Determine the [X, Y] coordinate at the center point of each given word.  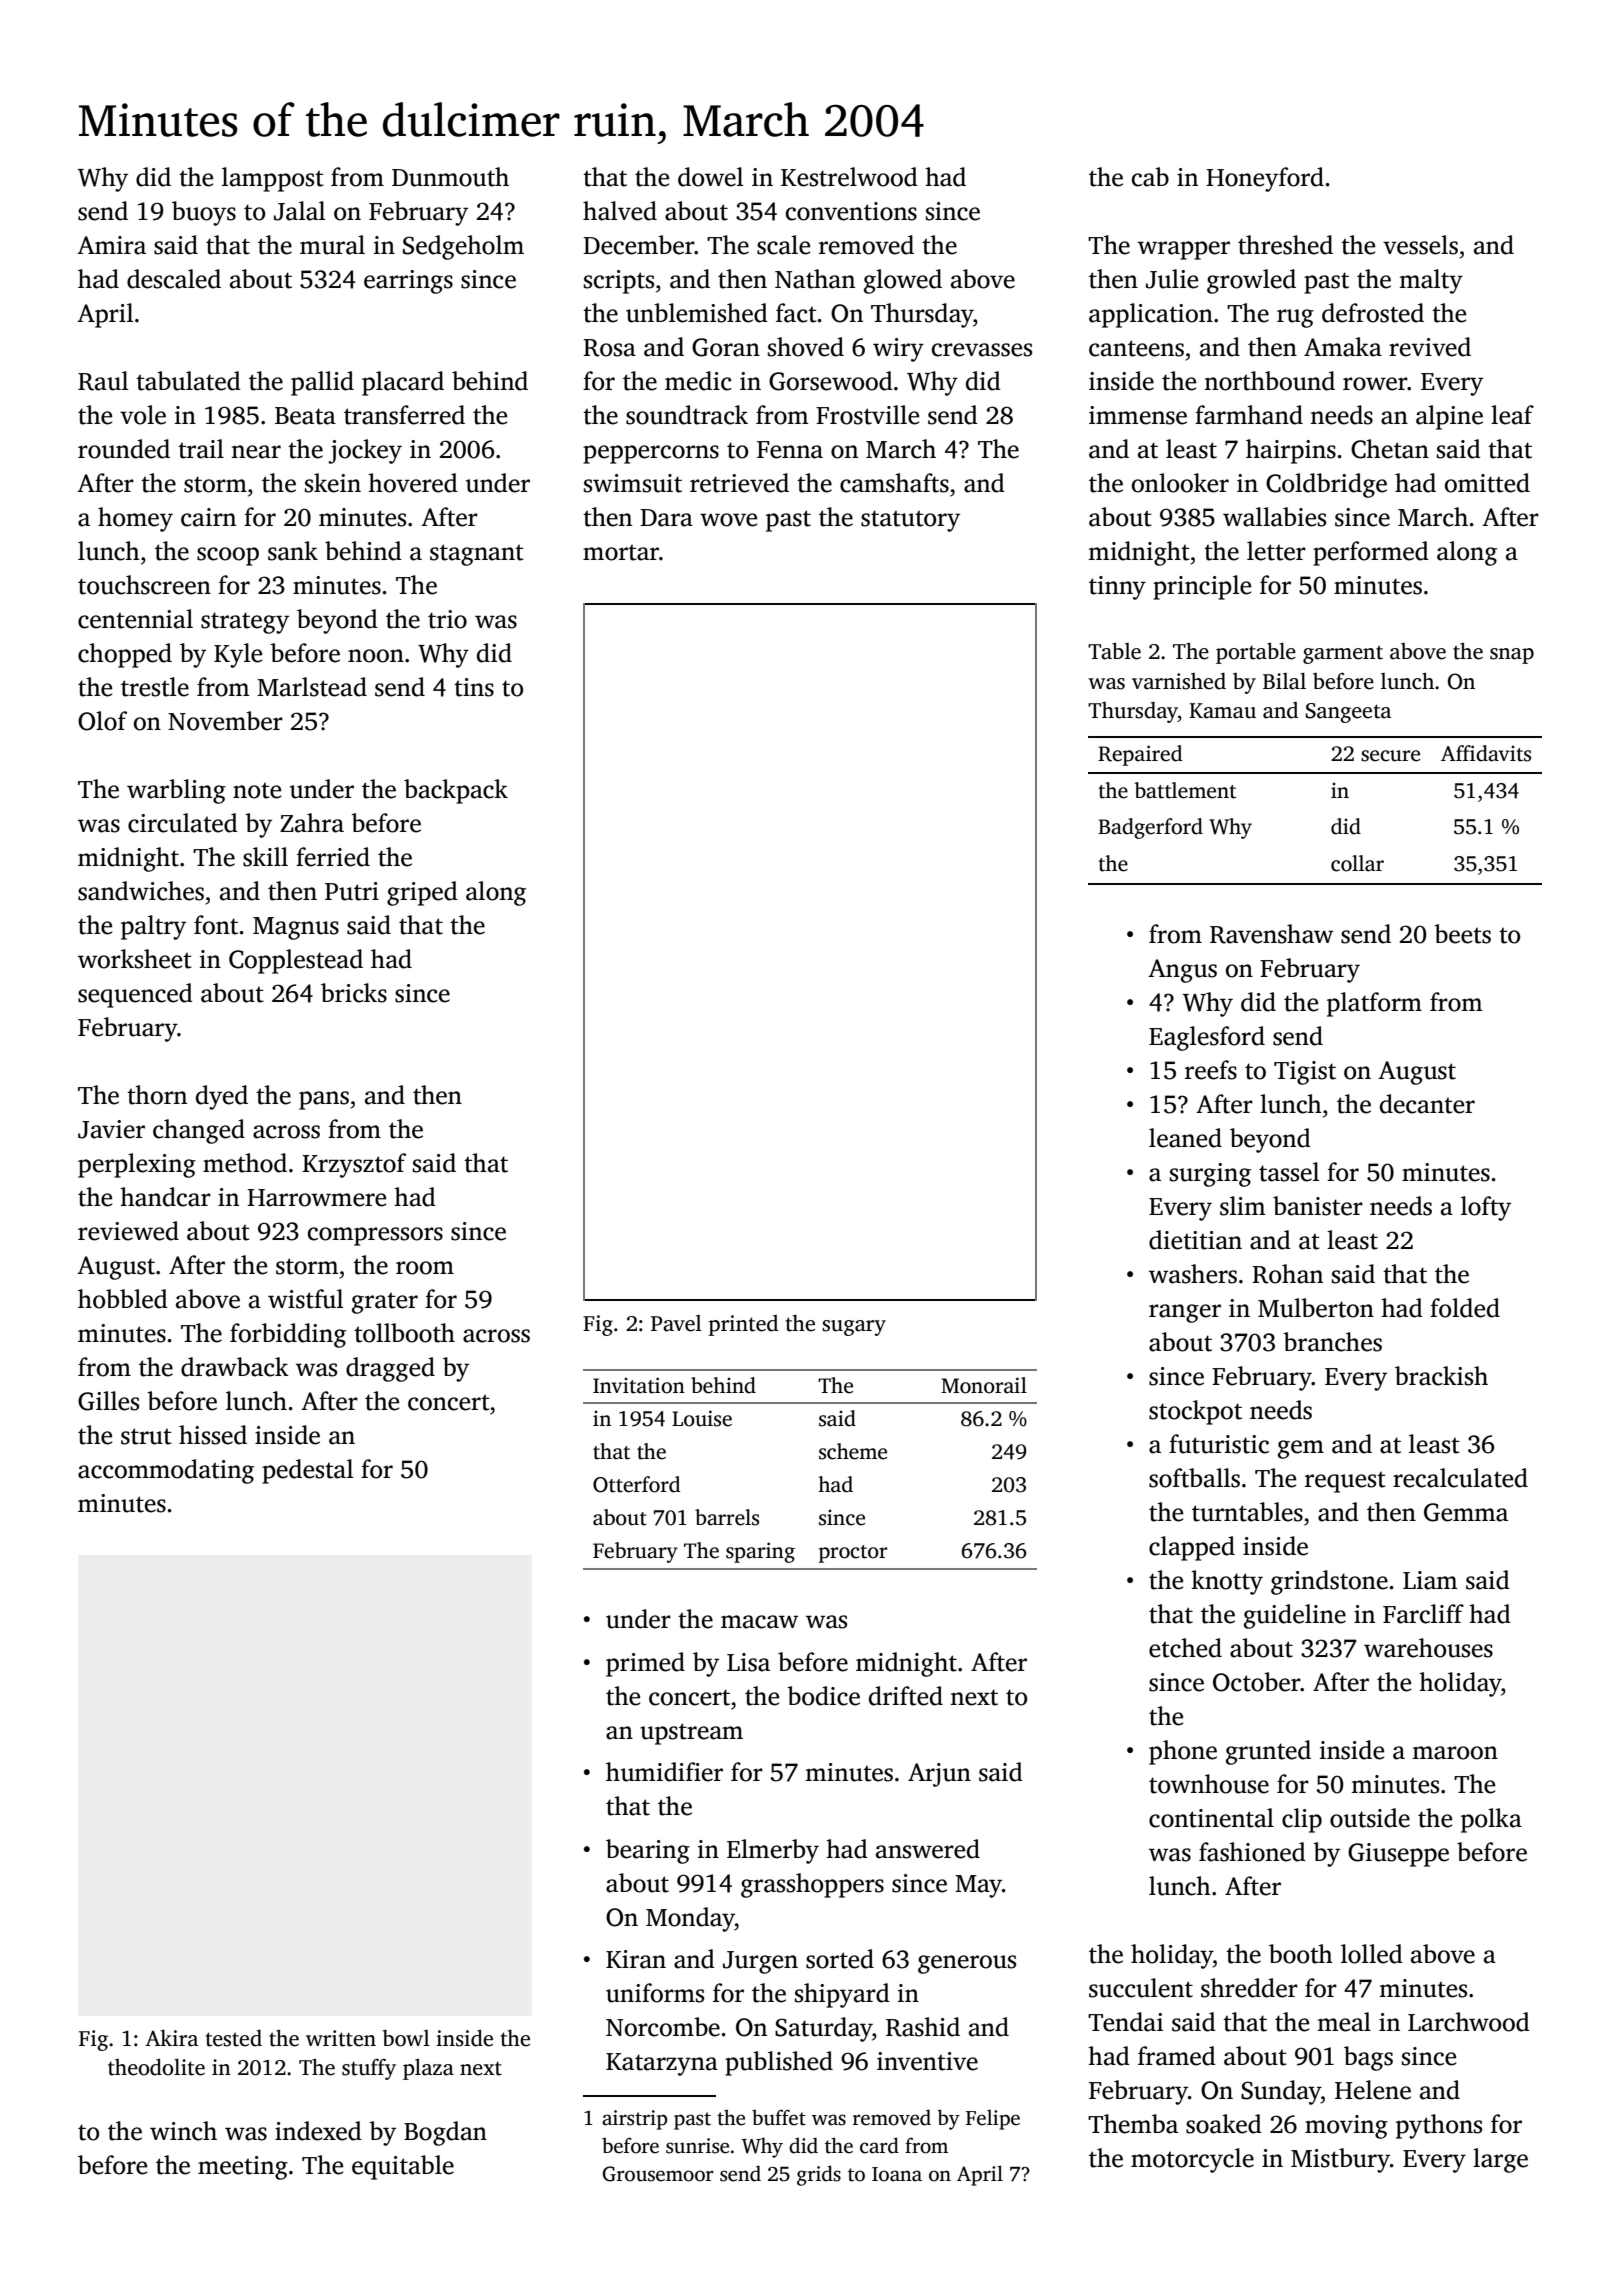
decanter [1427, 1104]
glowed [903, 281]
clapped [1192, 1548]
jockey [365, 451]
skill [265, 857]
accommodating [166, 1471]
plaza [428, 2069]
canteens [1136, 348]
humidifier [664, 1772]
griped [422, 893]
